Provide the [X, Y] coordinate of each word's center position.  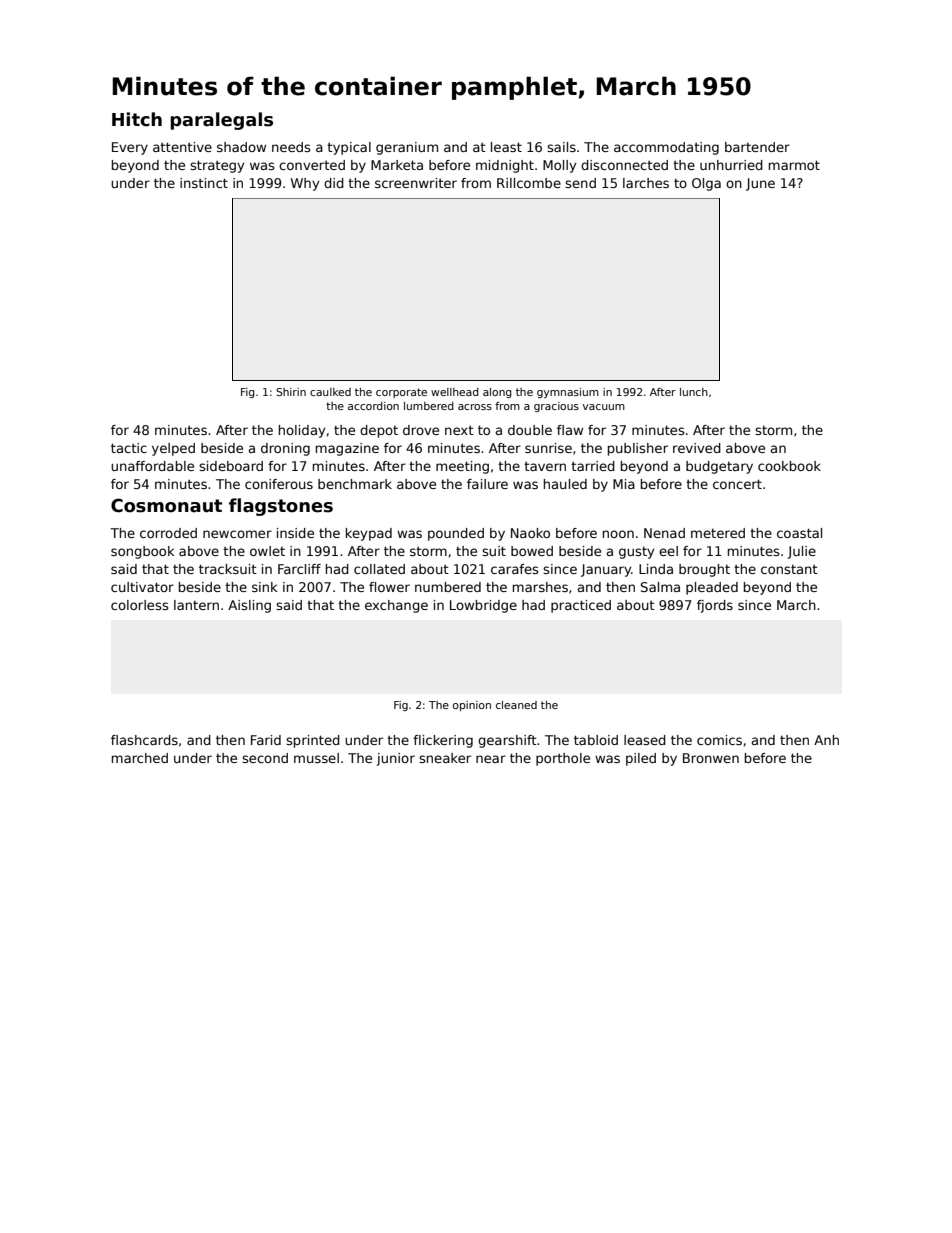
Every [130, 148]
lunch [694, 392]
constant [789, 569]
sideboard [231, 466]
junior [396, 759]
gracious [556, 407]
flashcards [144, 740]
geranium [407, 148]
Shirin [291, 392]
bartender [757, 147]
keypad [369, 534]
